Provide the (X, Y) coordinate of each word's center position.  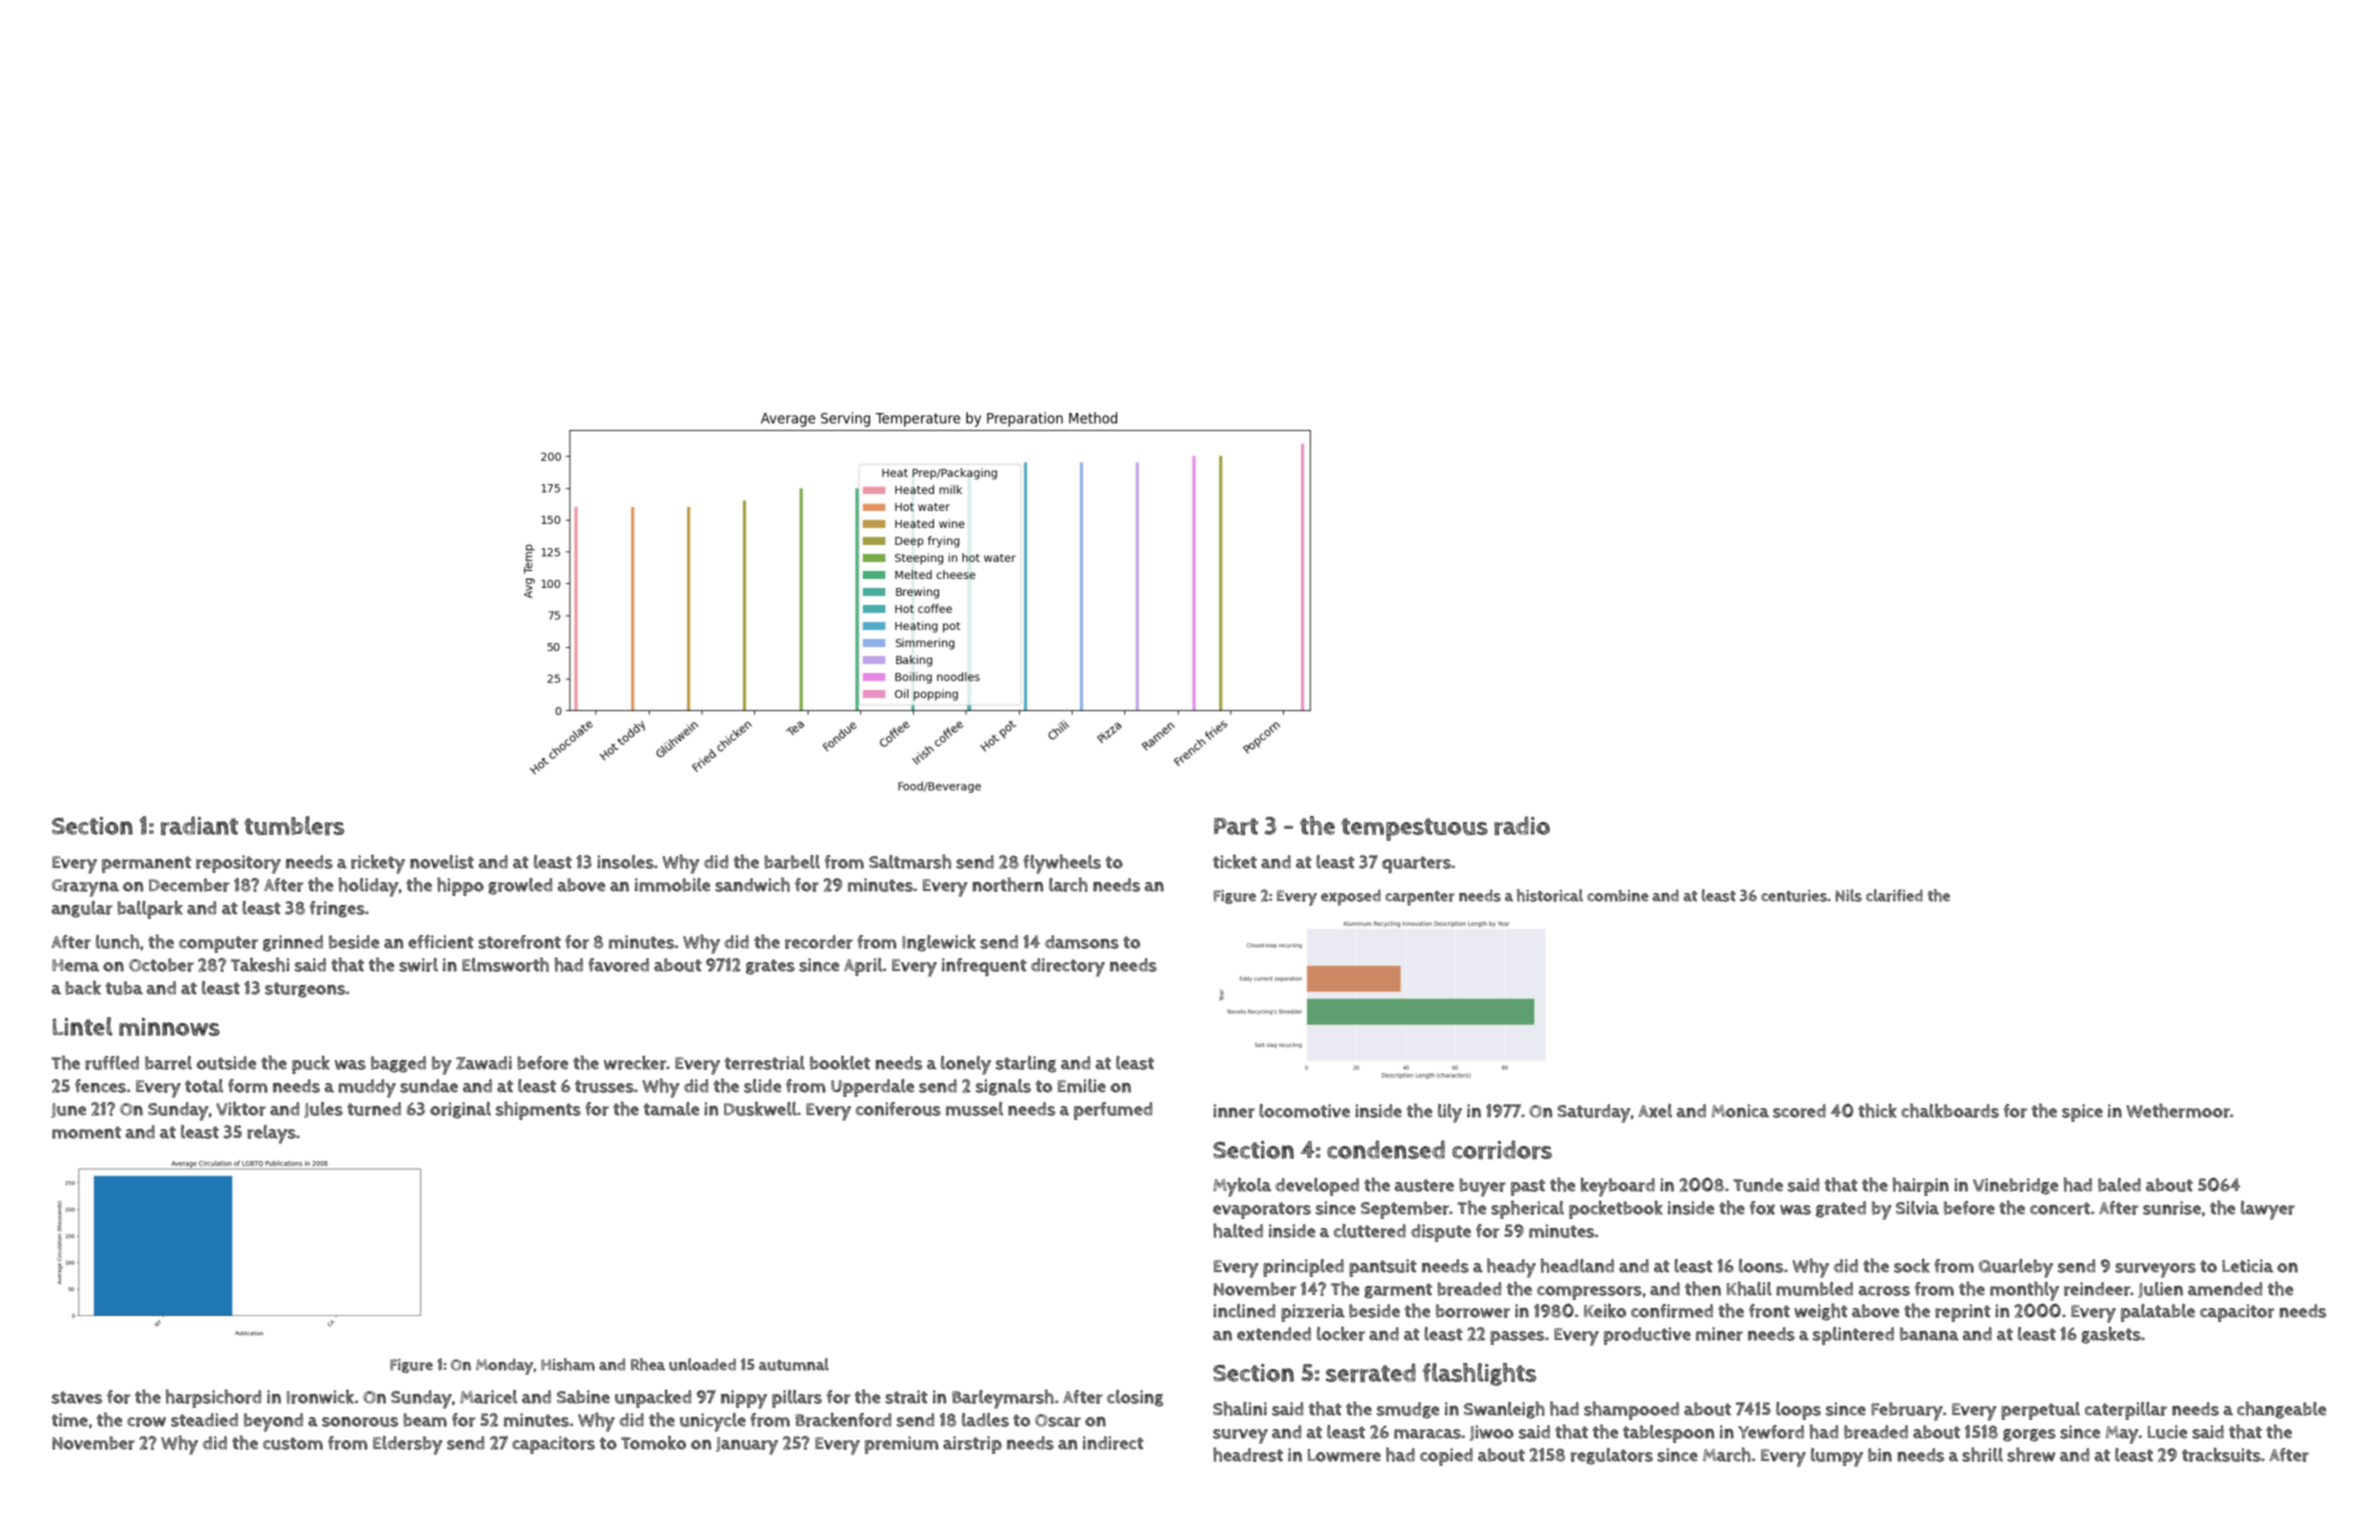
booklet (840, 1063)
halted (1238, 1230)
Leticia (2247, 1266)
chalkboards (1950, 1110)
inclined (1244, 1311)
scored (1799, 1111)
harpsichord (213, 1398)
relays (271, 1134)
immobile (672, 885)
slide (762, 1086)
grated (1841, 1209)
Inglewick (939, 943)
